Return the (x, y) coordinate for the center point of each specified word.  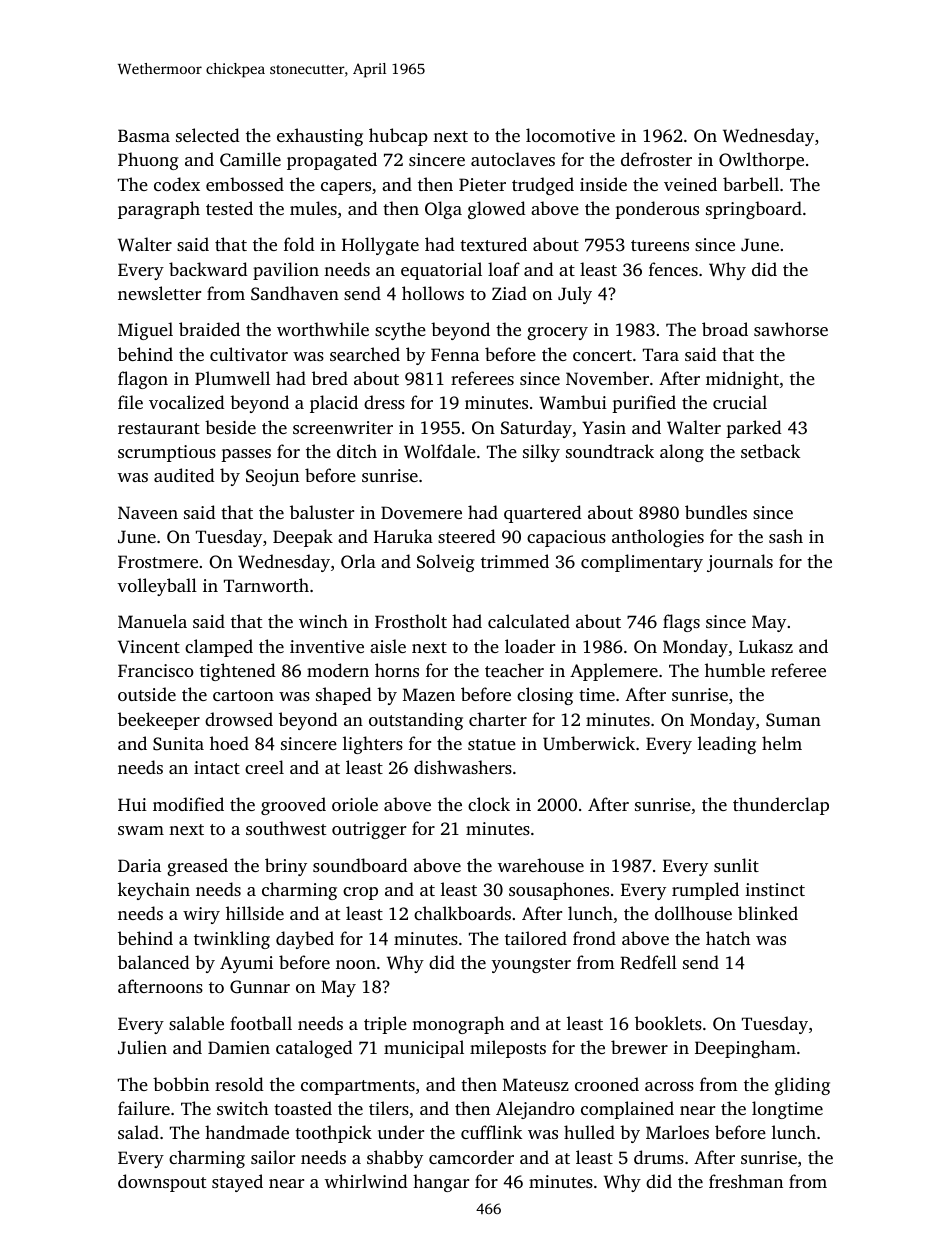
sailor (273, 1157)
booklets (668, 1023)
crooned (607, 1084)
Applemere (614, 672)
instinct (775, 889)
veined (690, 184)
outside (147, 694)
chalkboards (462, 913)
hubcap (398, 137)
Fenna (455, 354)
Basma (144, 135)
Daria (139, 865)
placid (334, 404)
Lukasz (766, 646)
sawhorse (791, 329)
